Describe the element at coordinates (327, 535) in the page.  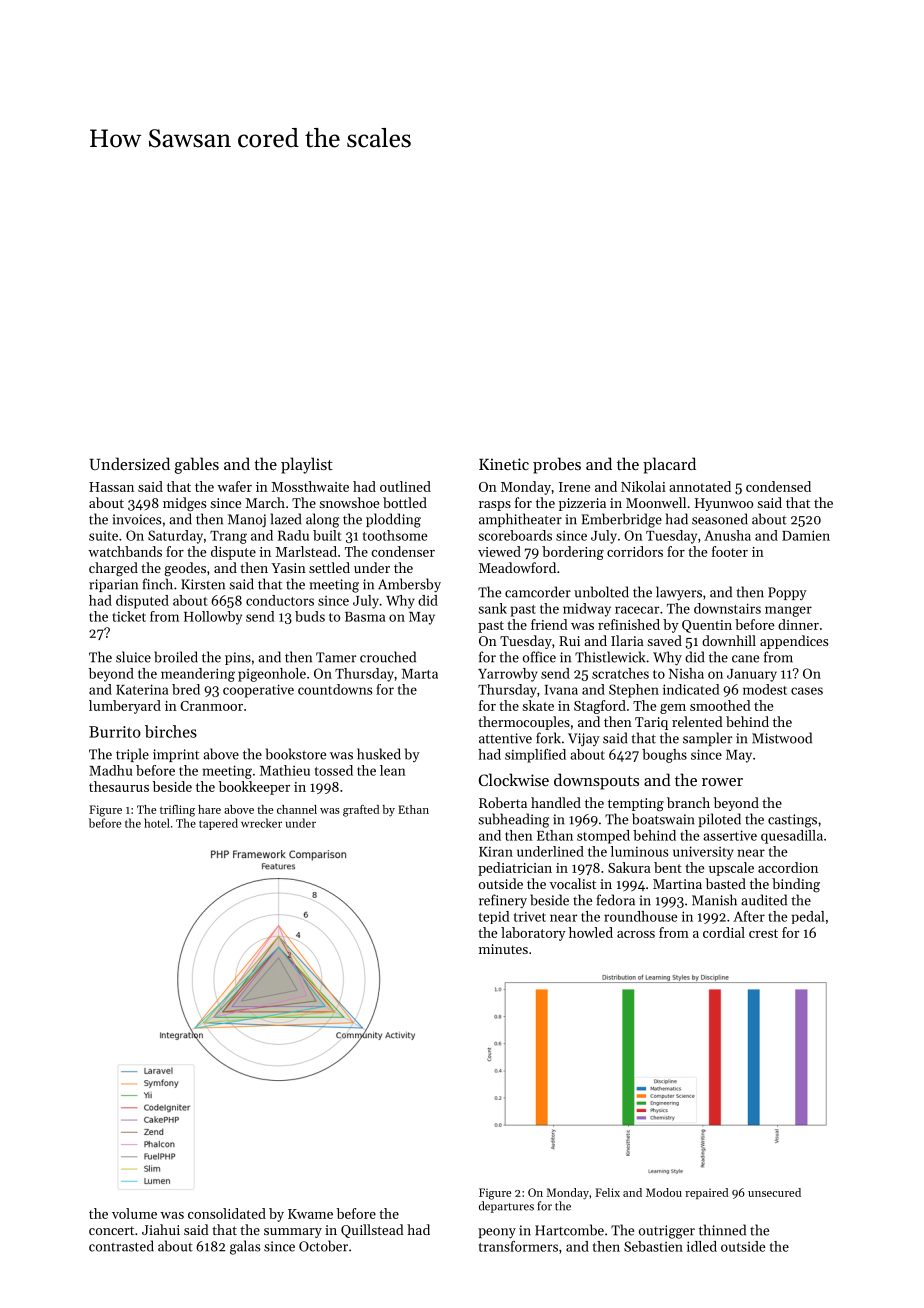
I see `built` at that location.
